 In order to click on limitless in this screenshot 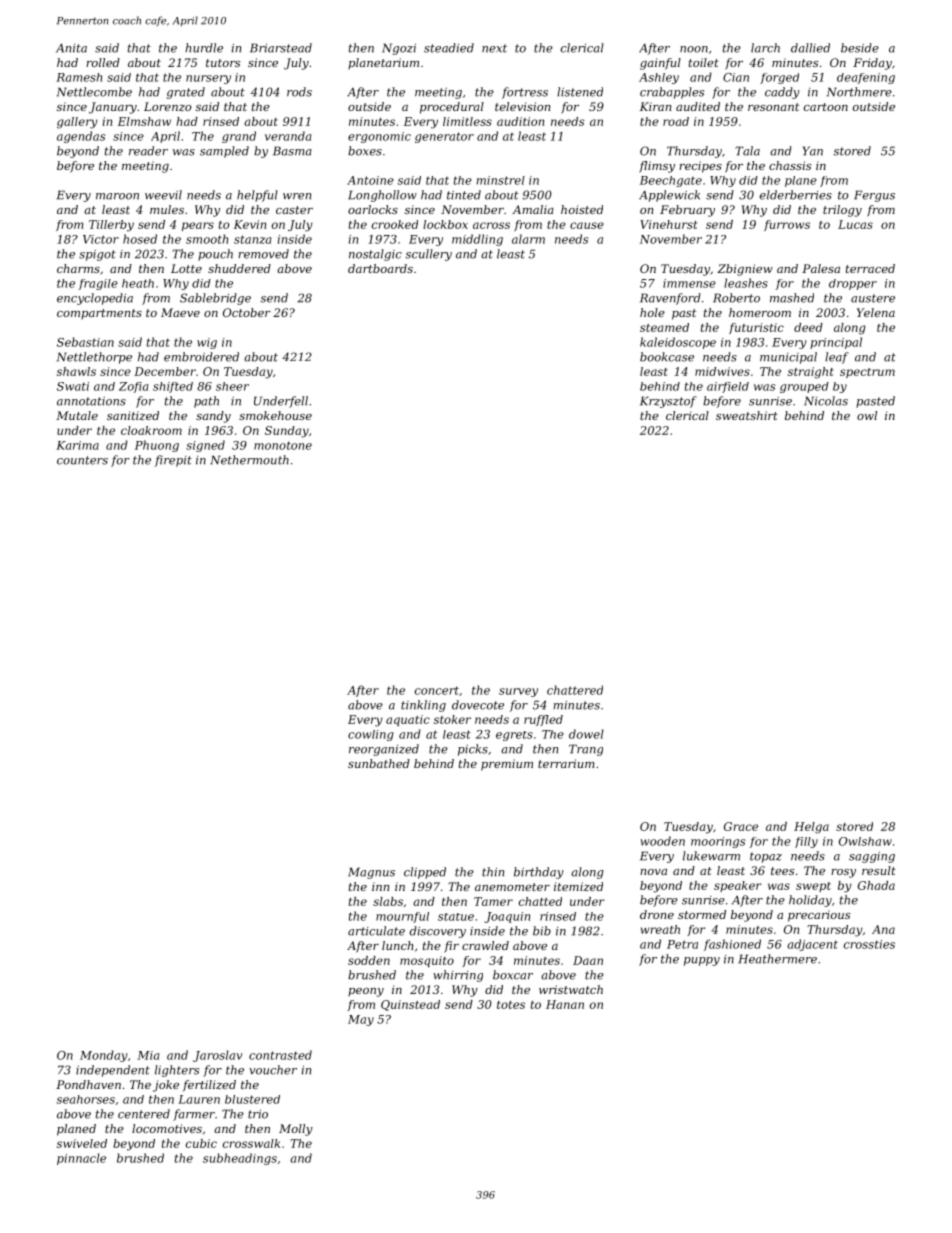, I will do `click(467, 121)`.
